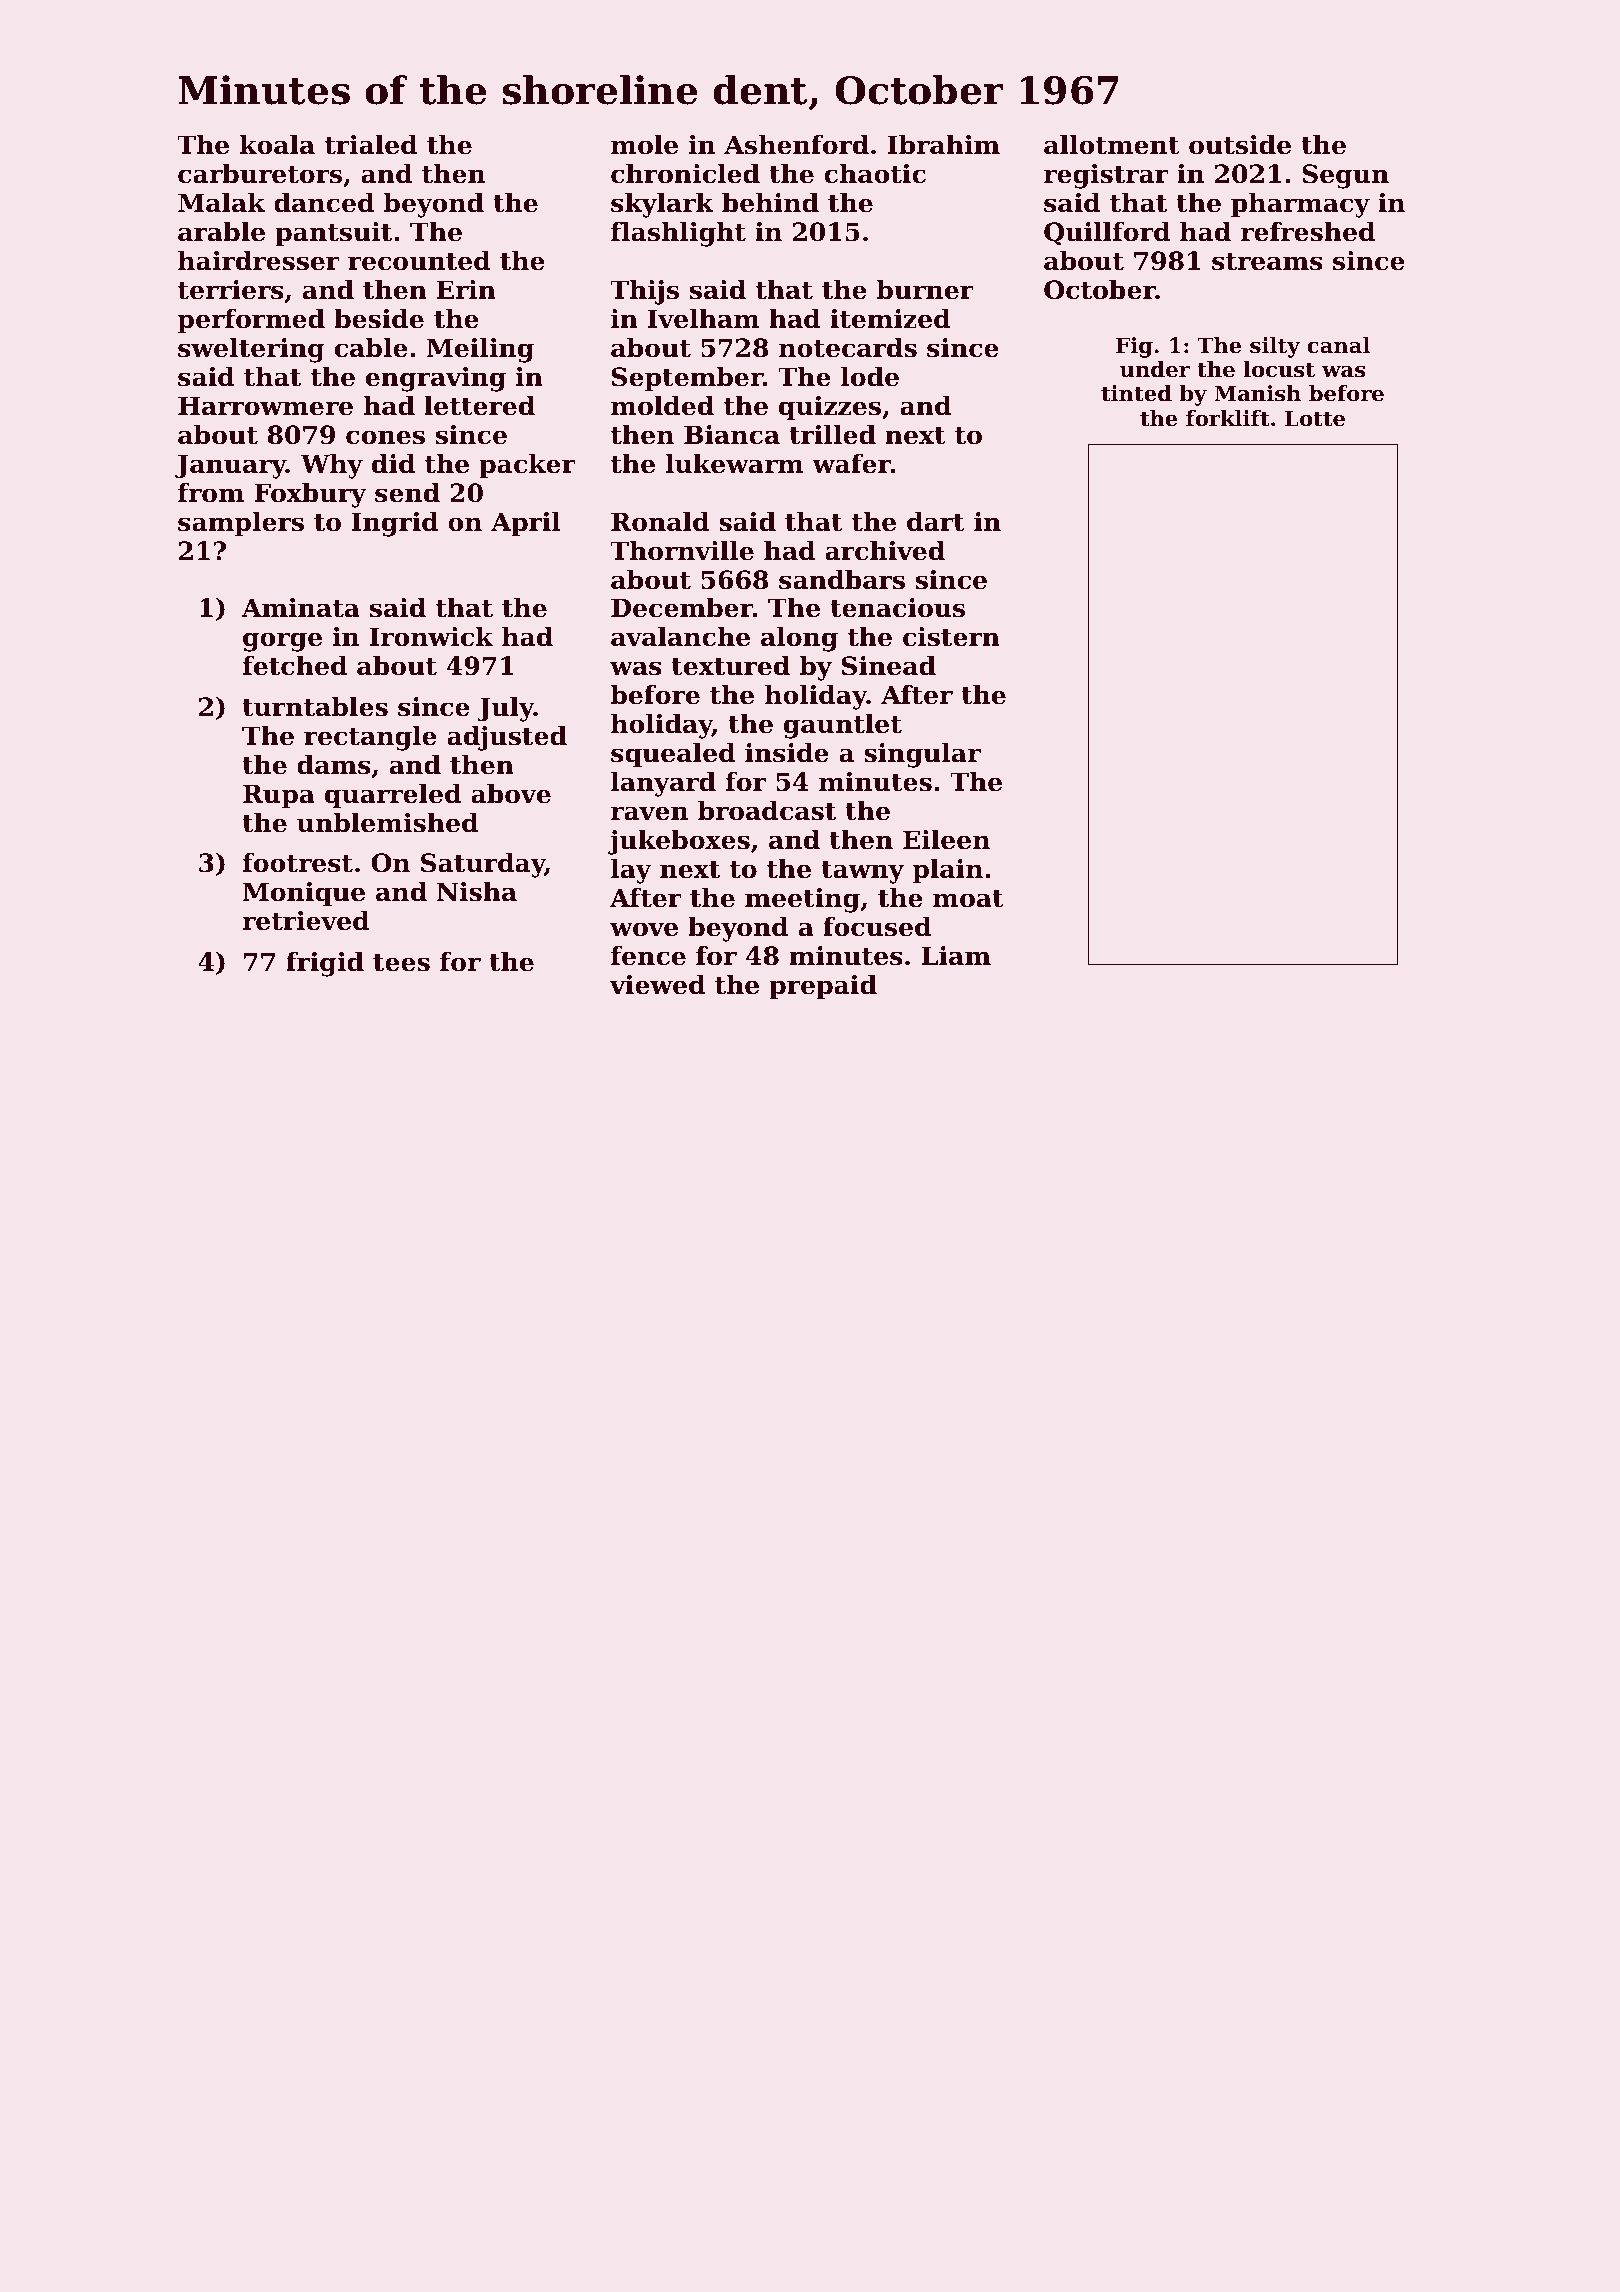  Describe the element at coordinates (830, 408) in the image. I see `quizzes` at that location.
